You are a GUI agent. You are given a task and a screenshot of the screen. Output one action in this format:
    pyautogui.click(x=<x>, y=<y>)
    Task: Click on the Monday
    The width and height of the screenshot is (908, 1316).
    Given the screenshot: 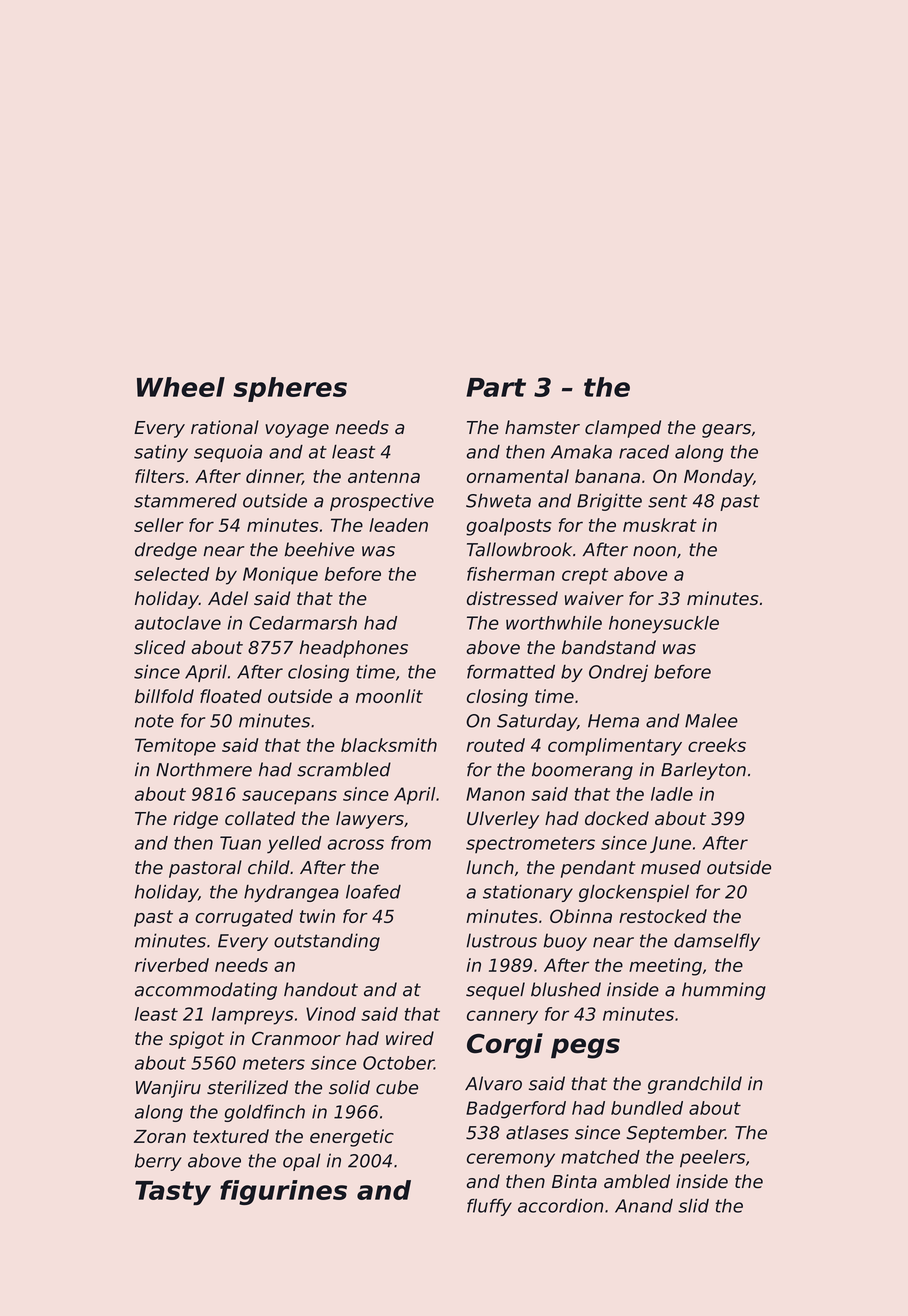 What is the action you would take?
    pyautogui.click(x=718, y=478)
